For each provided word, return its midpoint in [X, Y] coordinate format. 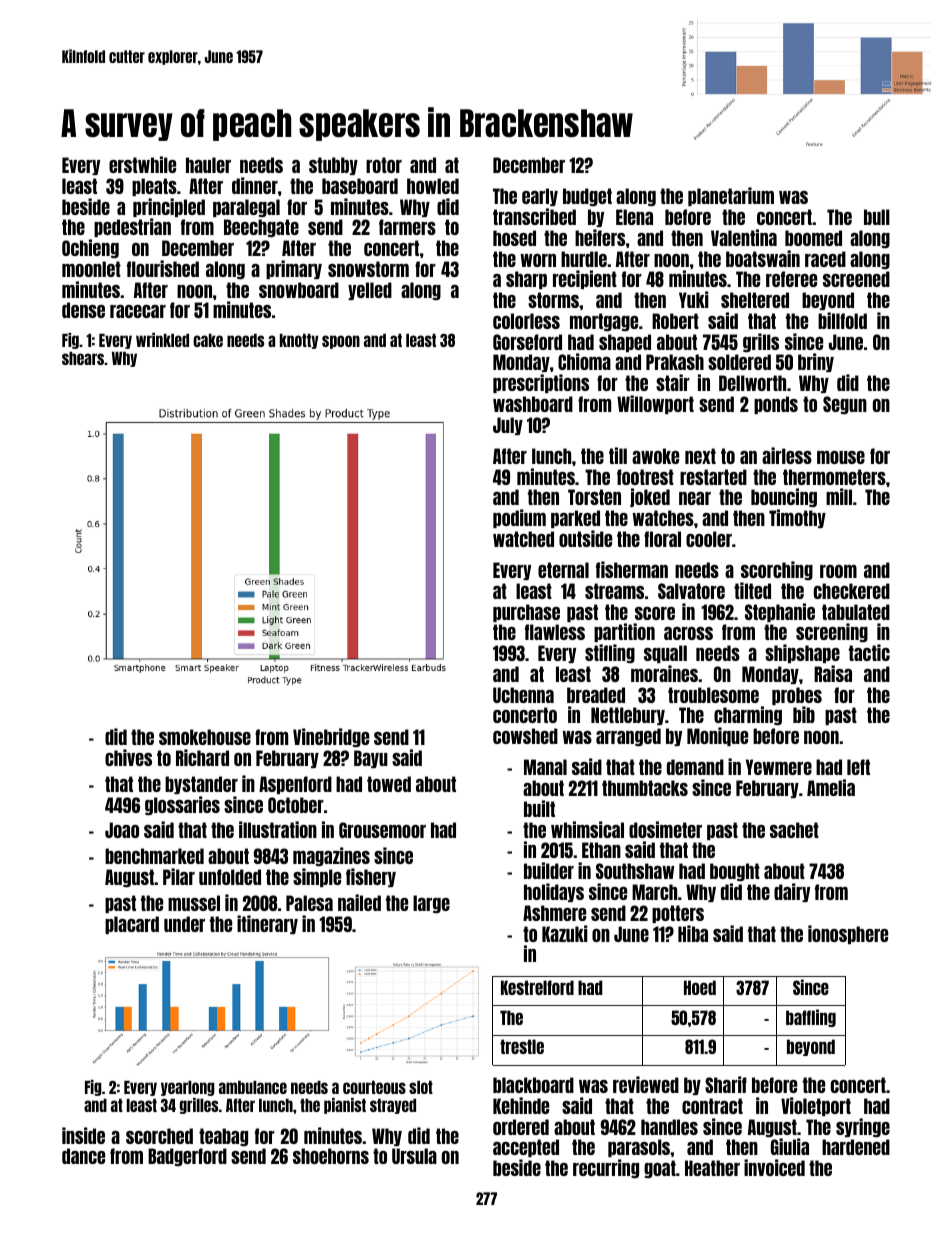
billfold [842, 320]
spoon [341, 342]
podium [519, 518]
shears [83, 358]
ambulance [253, 1087]
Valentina [744, 237]
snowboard [299, 290]
